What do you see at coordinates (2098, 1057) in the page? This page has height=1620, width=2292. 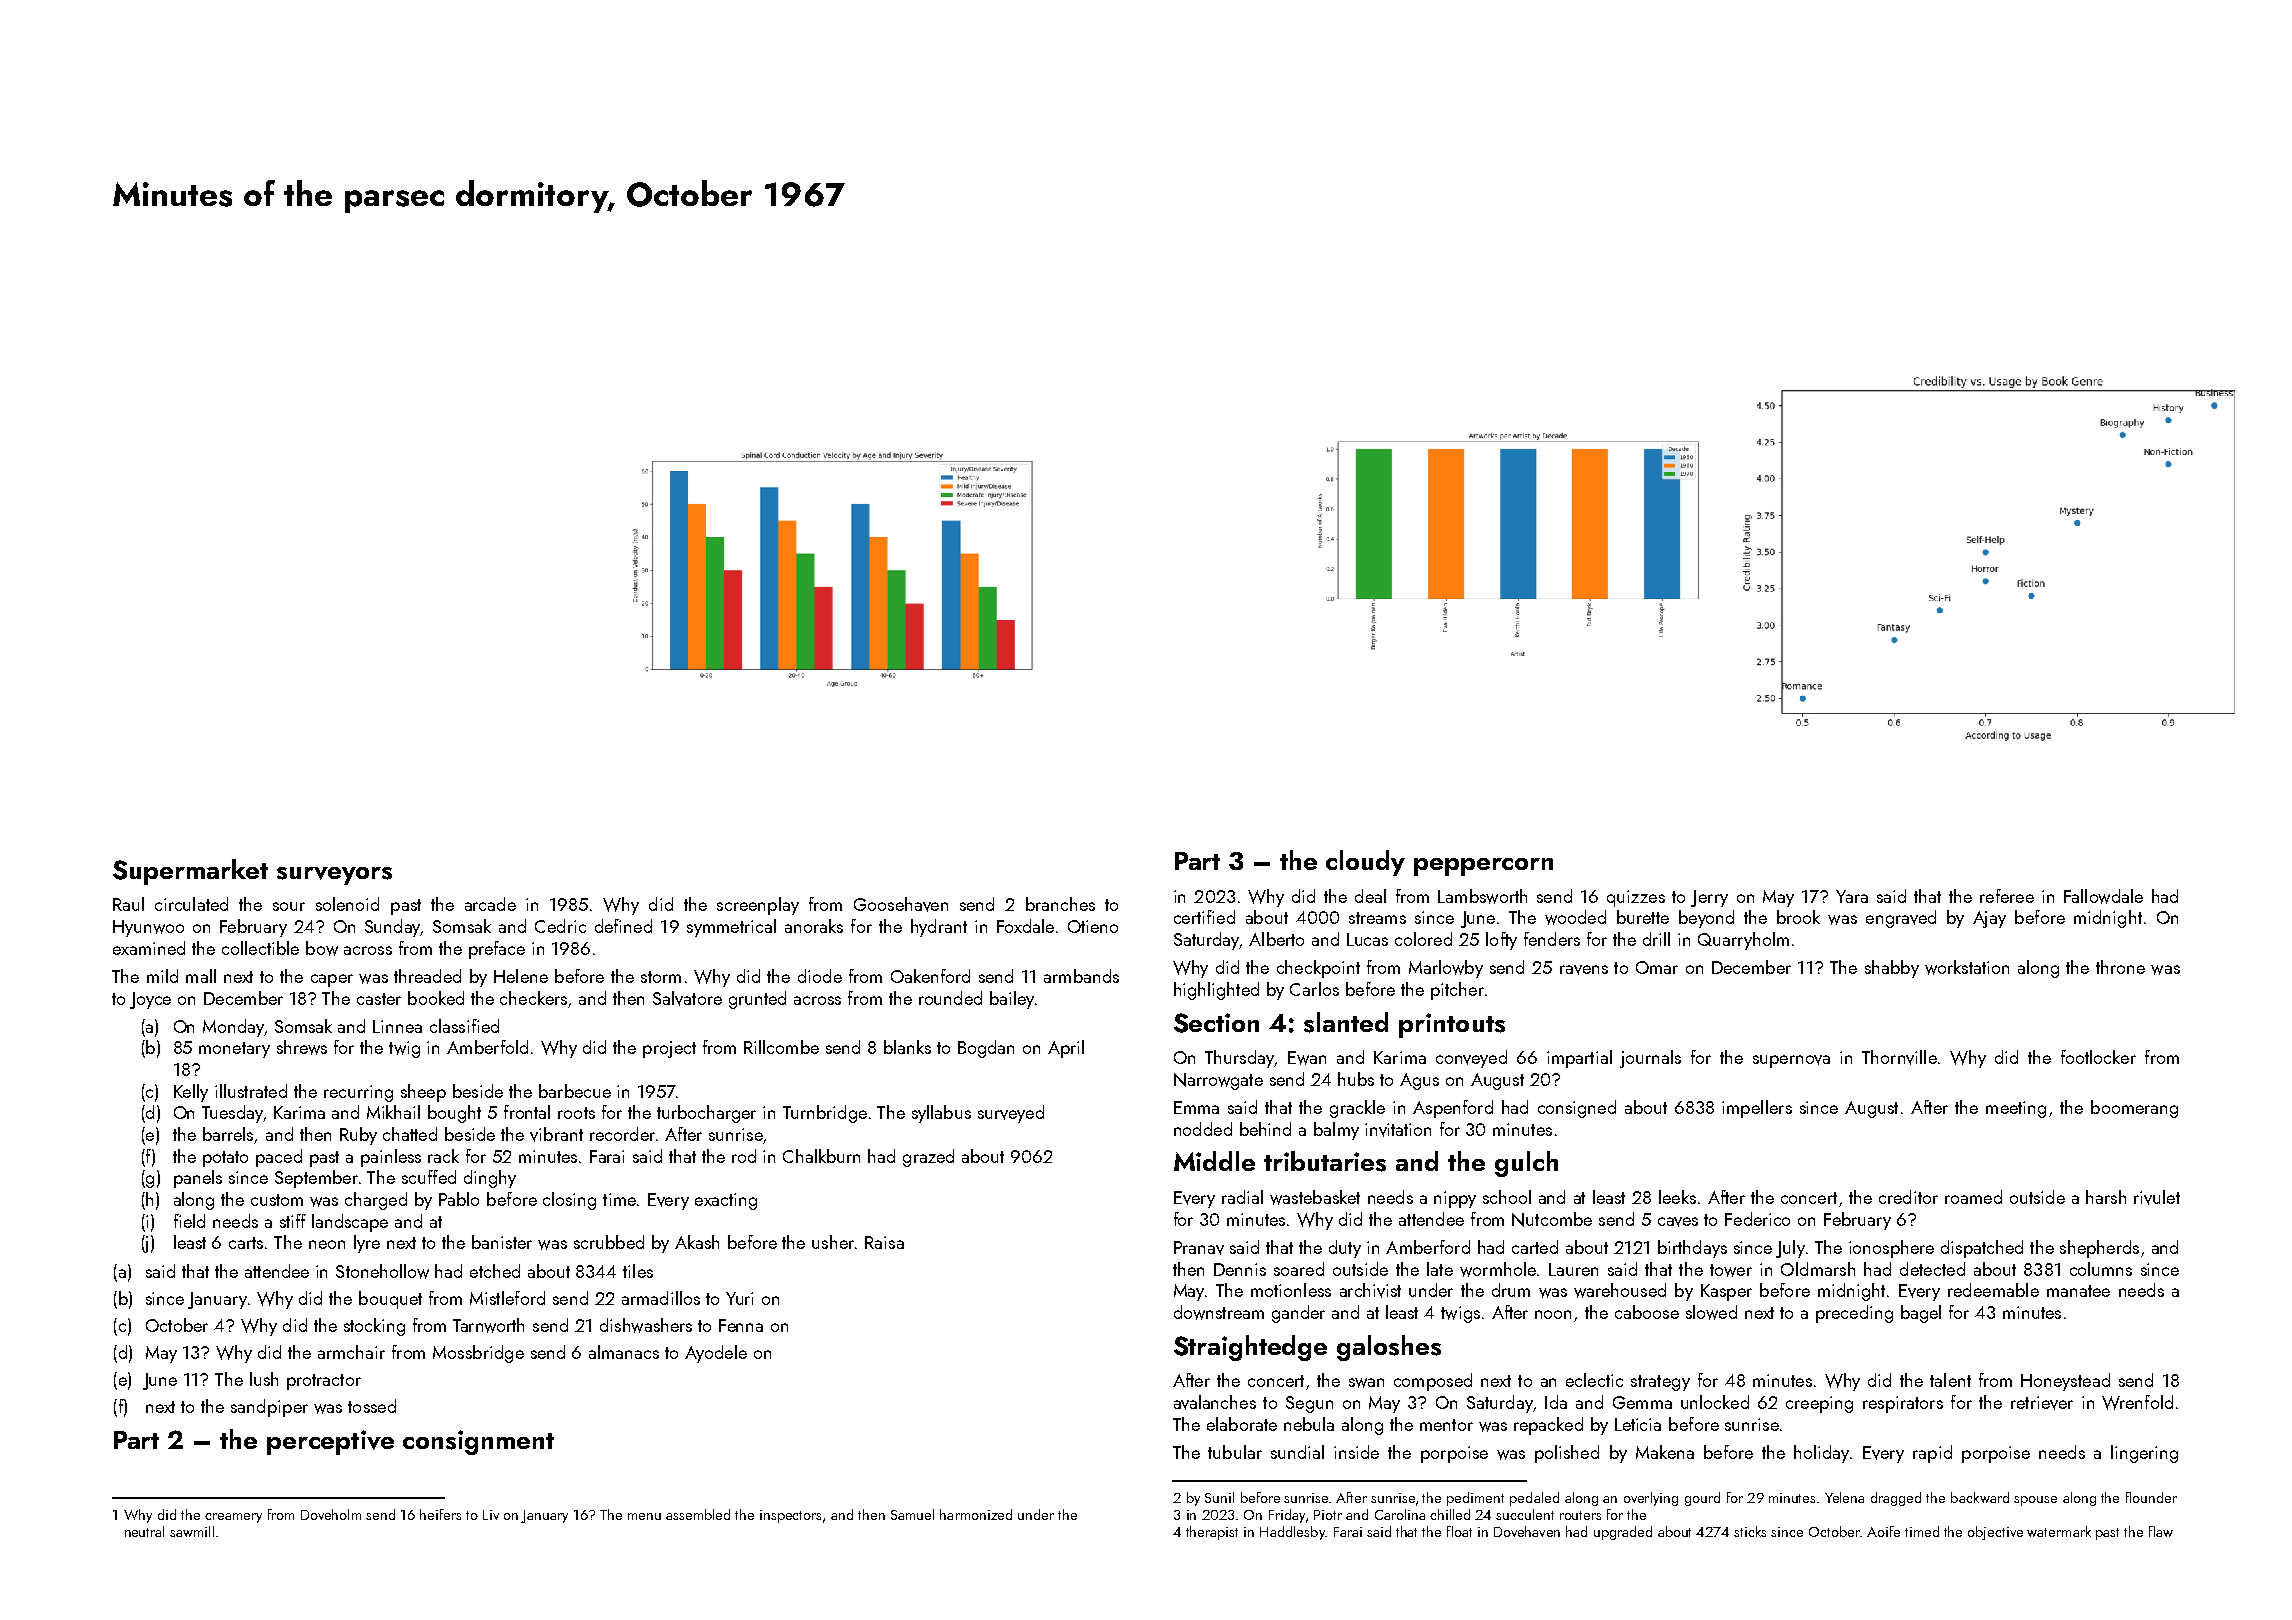 I see `footlocker` at bounding box center [2098, 1057].
